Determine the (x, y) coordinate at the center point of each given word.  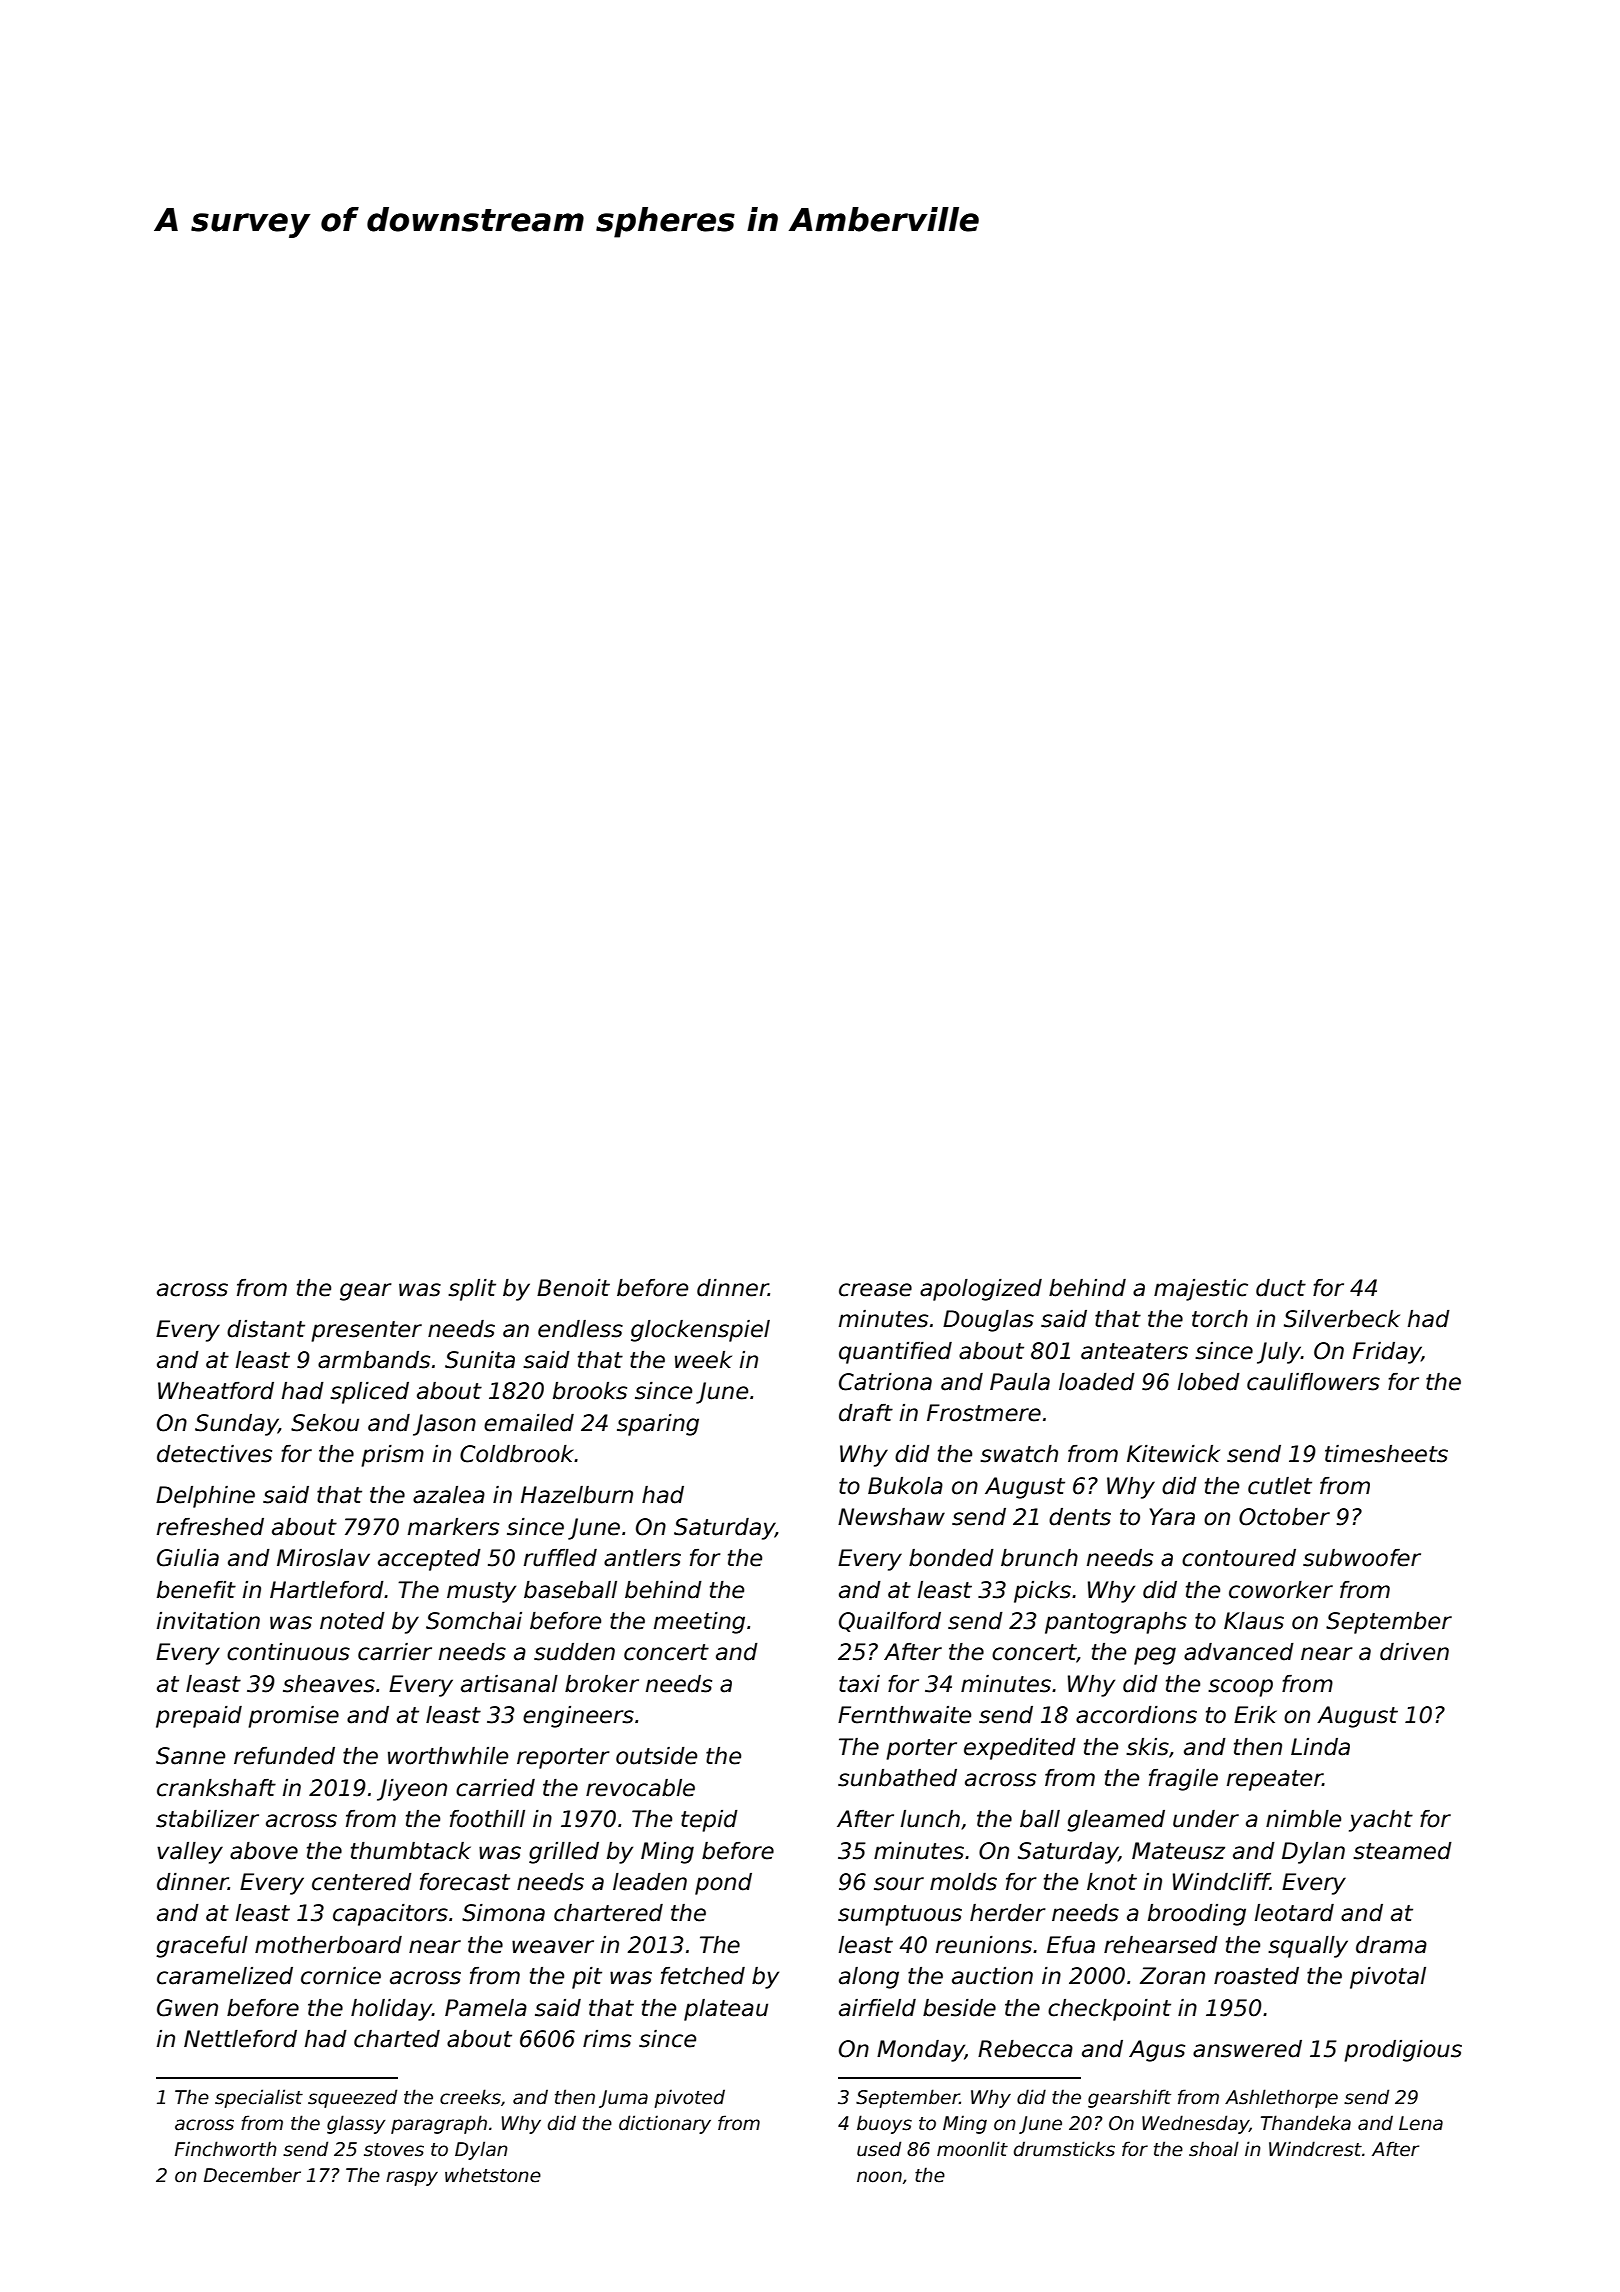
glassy (356, 2124)
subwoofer (1362, 1558)
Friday (1387, 1353)
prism (392, 1456)
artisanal (509, 1684)
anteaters (1134, 1351)
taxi (859, 1684)
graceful (202, 1947)
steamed (1402, 1851)
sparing (658, 1425)
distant (266, 1329)
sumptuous (900, 1915)
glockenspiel (700, 1331)
